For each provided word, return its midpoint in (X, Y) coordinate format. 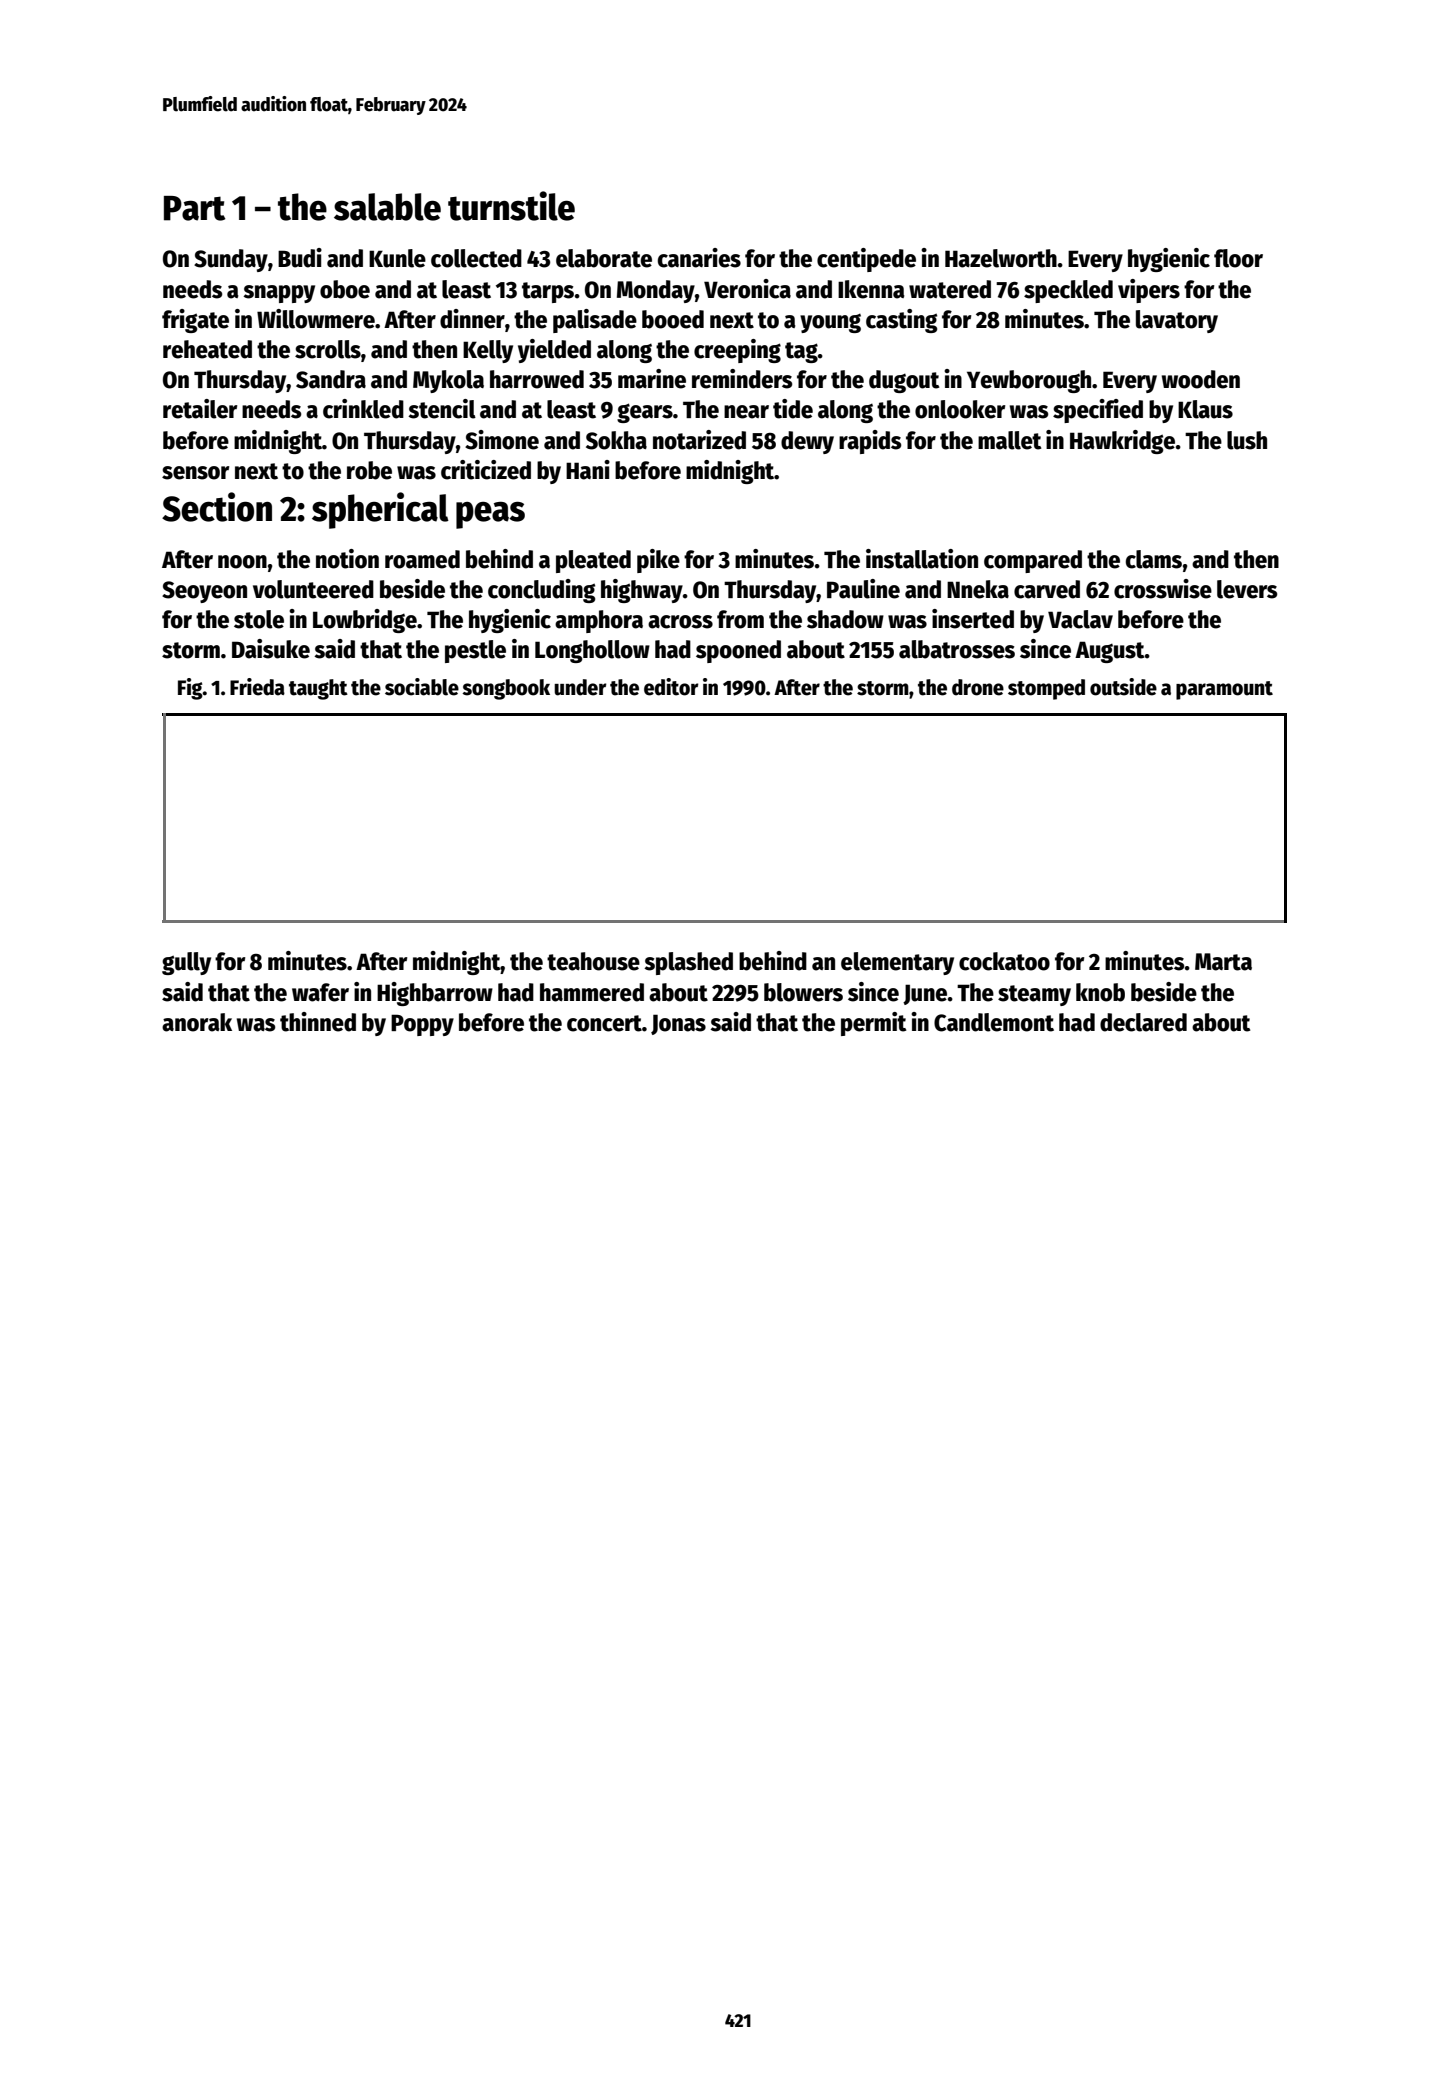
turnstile (511, 206)
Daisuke (271, 649)
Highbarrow (435, 994)
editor (671, 687)
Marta (1223, 962)
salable (387, 207)
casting (901, 321)
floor (1238, 258)
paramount (1224, 690)
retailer (200, 409)
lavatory (1177, 321)
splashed (688, 963)
